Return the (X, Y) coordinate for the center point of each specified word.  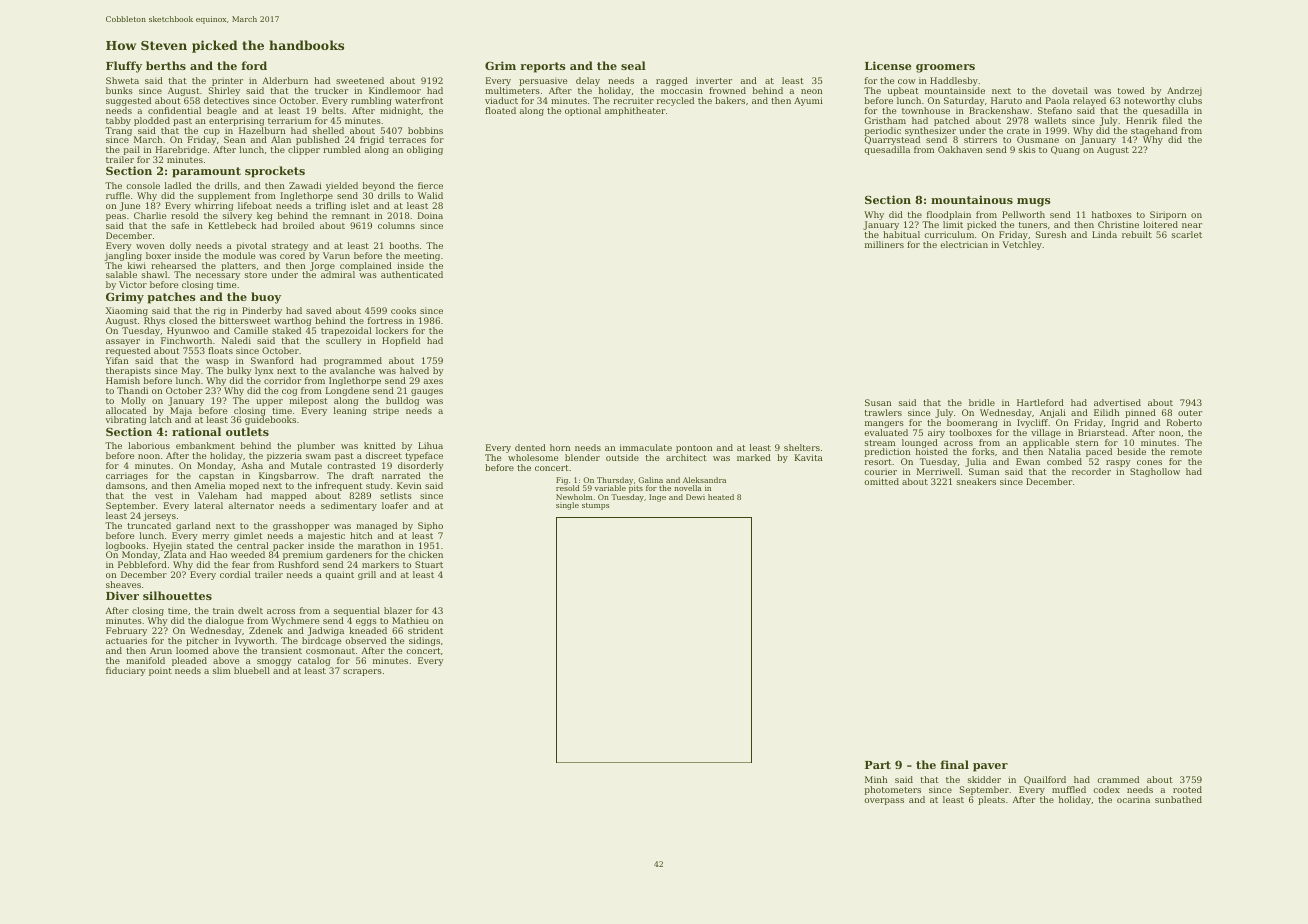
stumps (595, 506)
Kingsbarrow (287, 476)
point (160, 671)
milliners (884, 244)
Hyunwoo (188, 331)
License (888, 65)
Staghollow (1155, 472)
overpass (884, 801)
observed (365, 640)
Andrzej (1184, 91)
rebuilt (1137, 234)
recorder (1091, 471)
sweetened (360, 80)
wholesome (533, 457)
